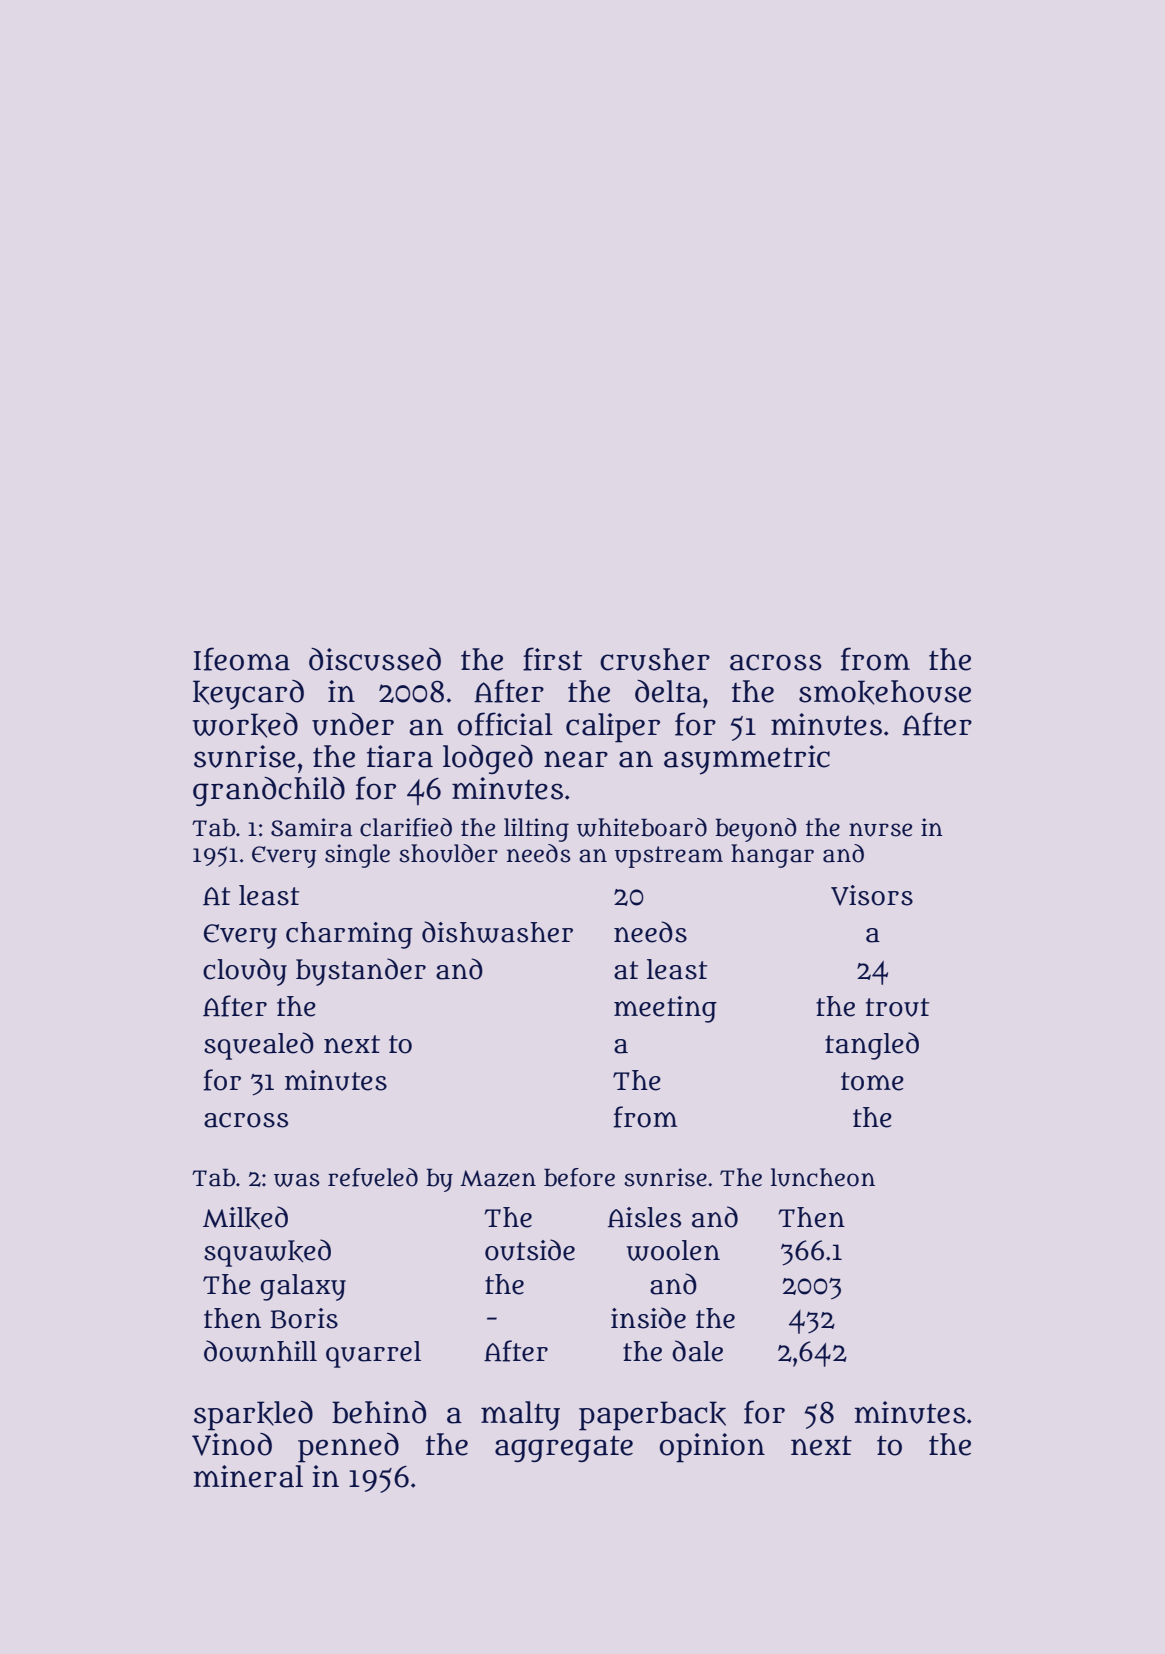 This document has width=1165, height=1654. I want to click on crusher, so click(655, 659).
